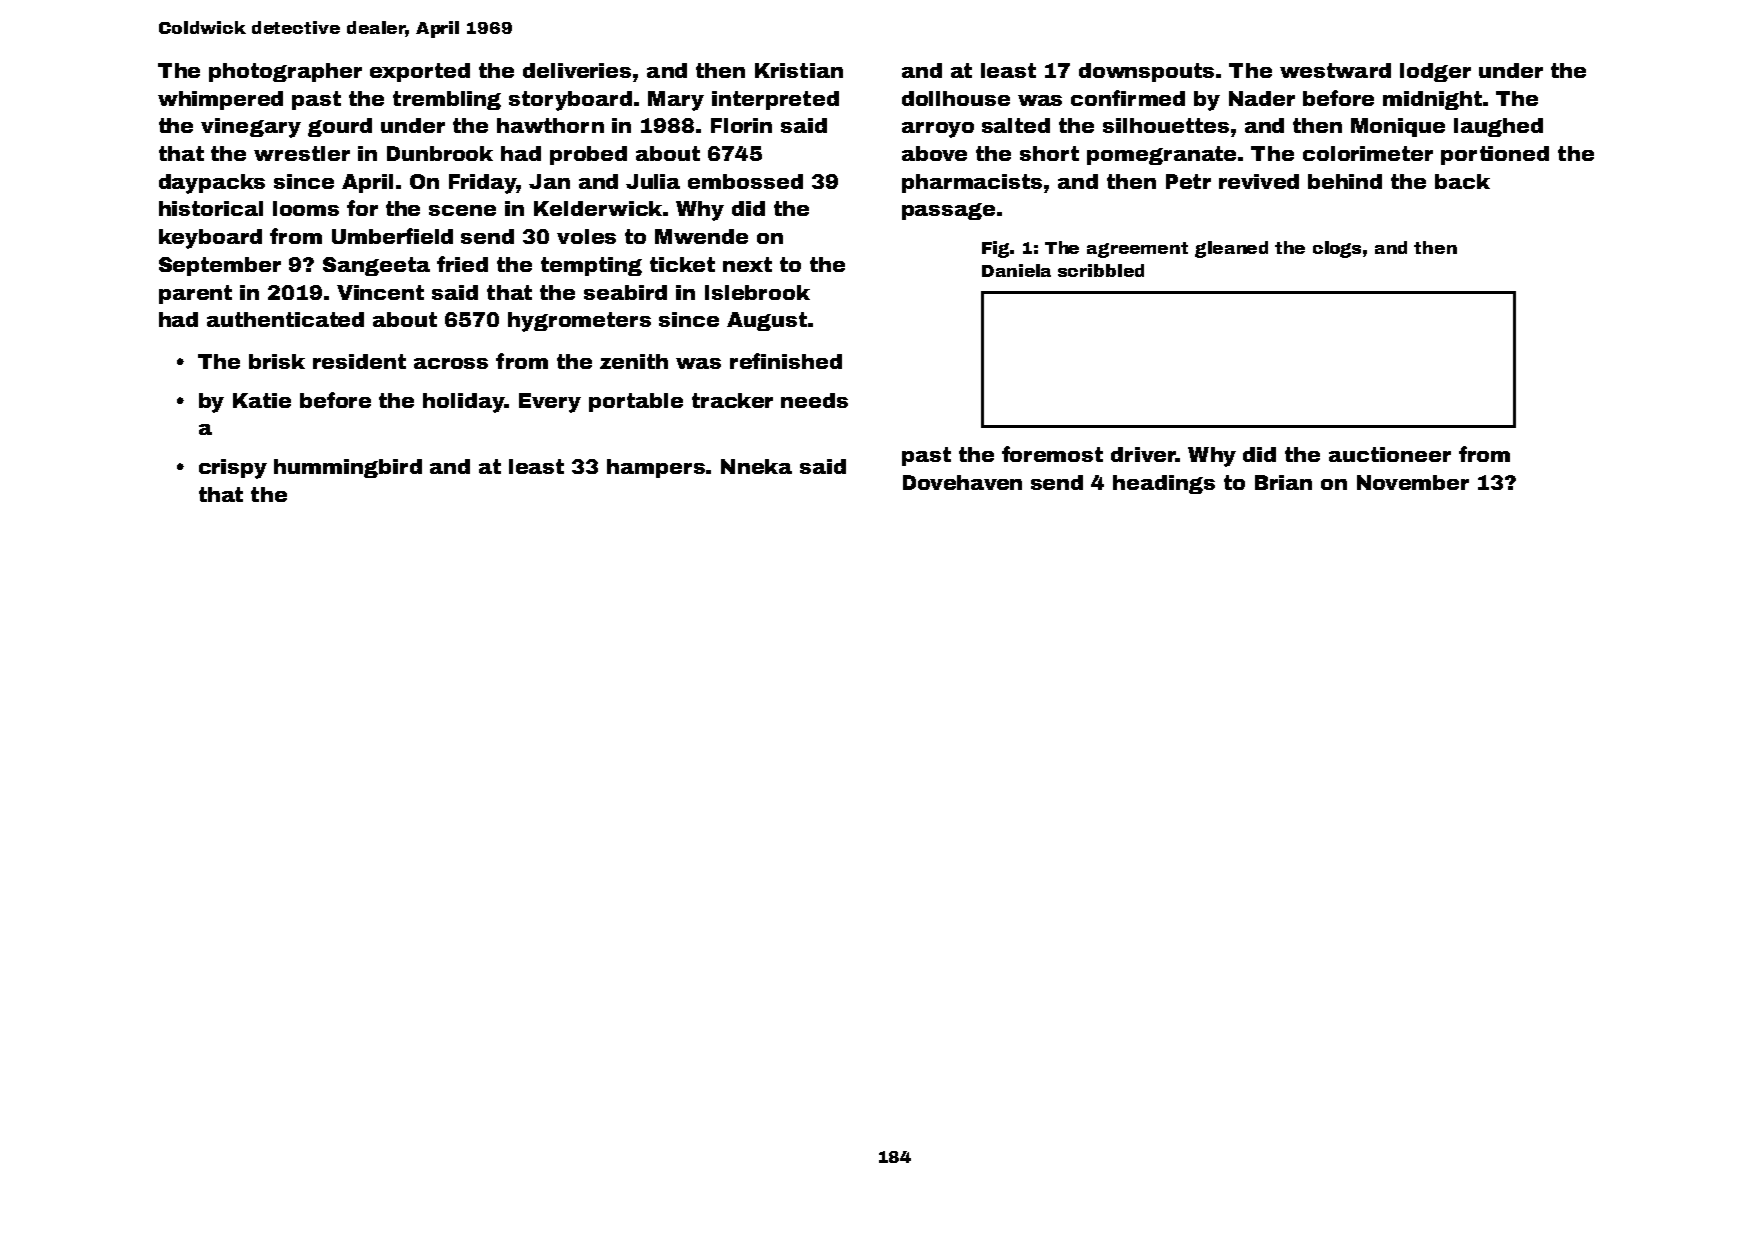  I want to click on storyboard, so click(570, 101).
